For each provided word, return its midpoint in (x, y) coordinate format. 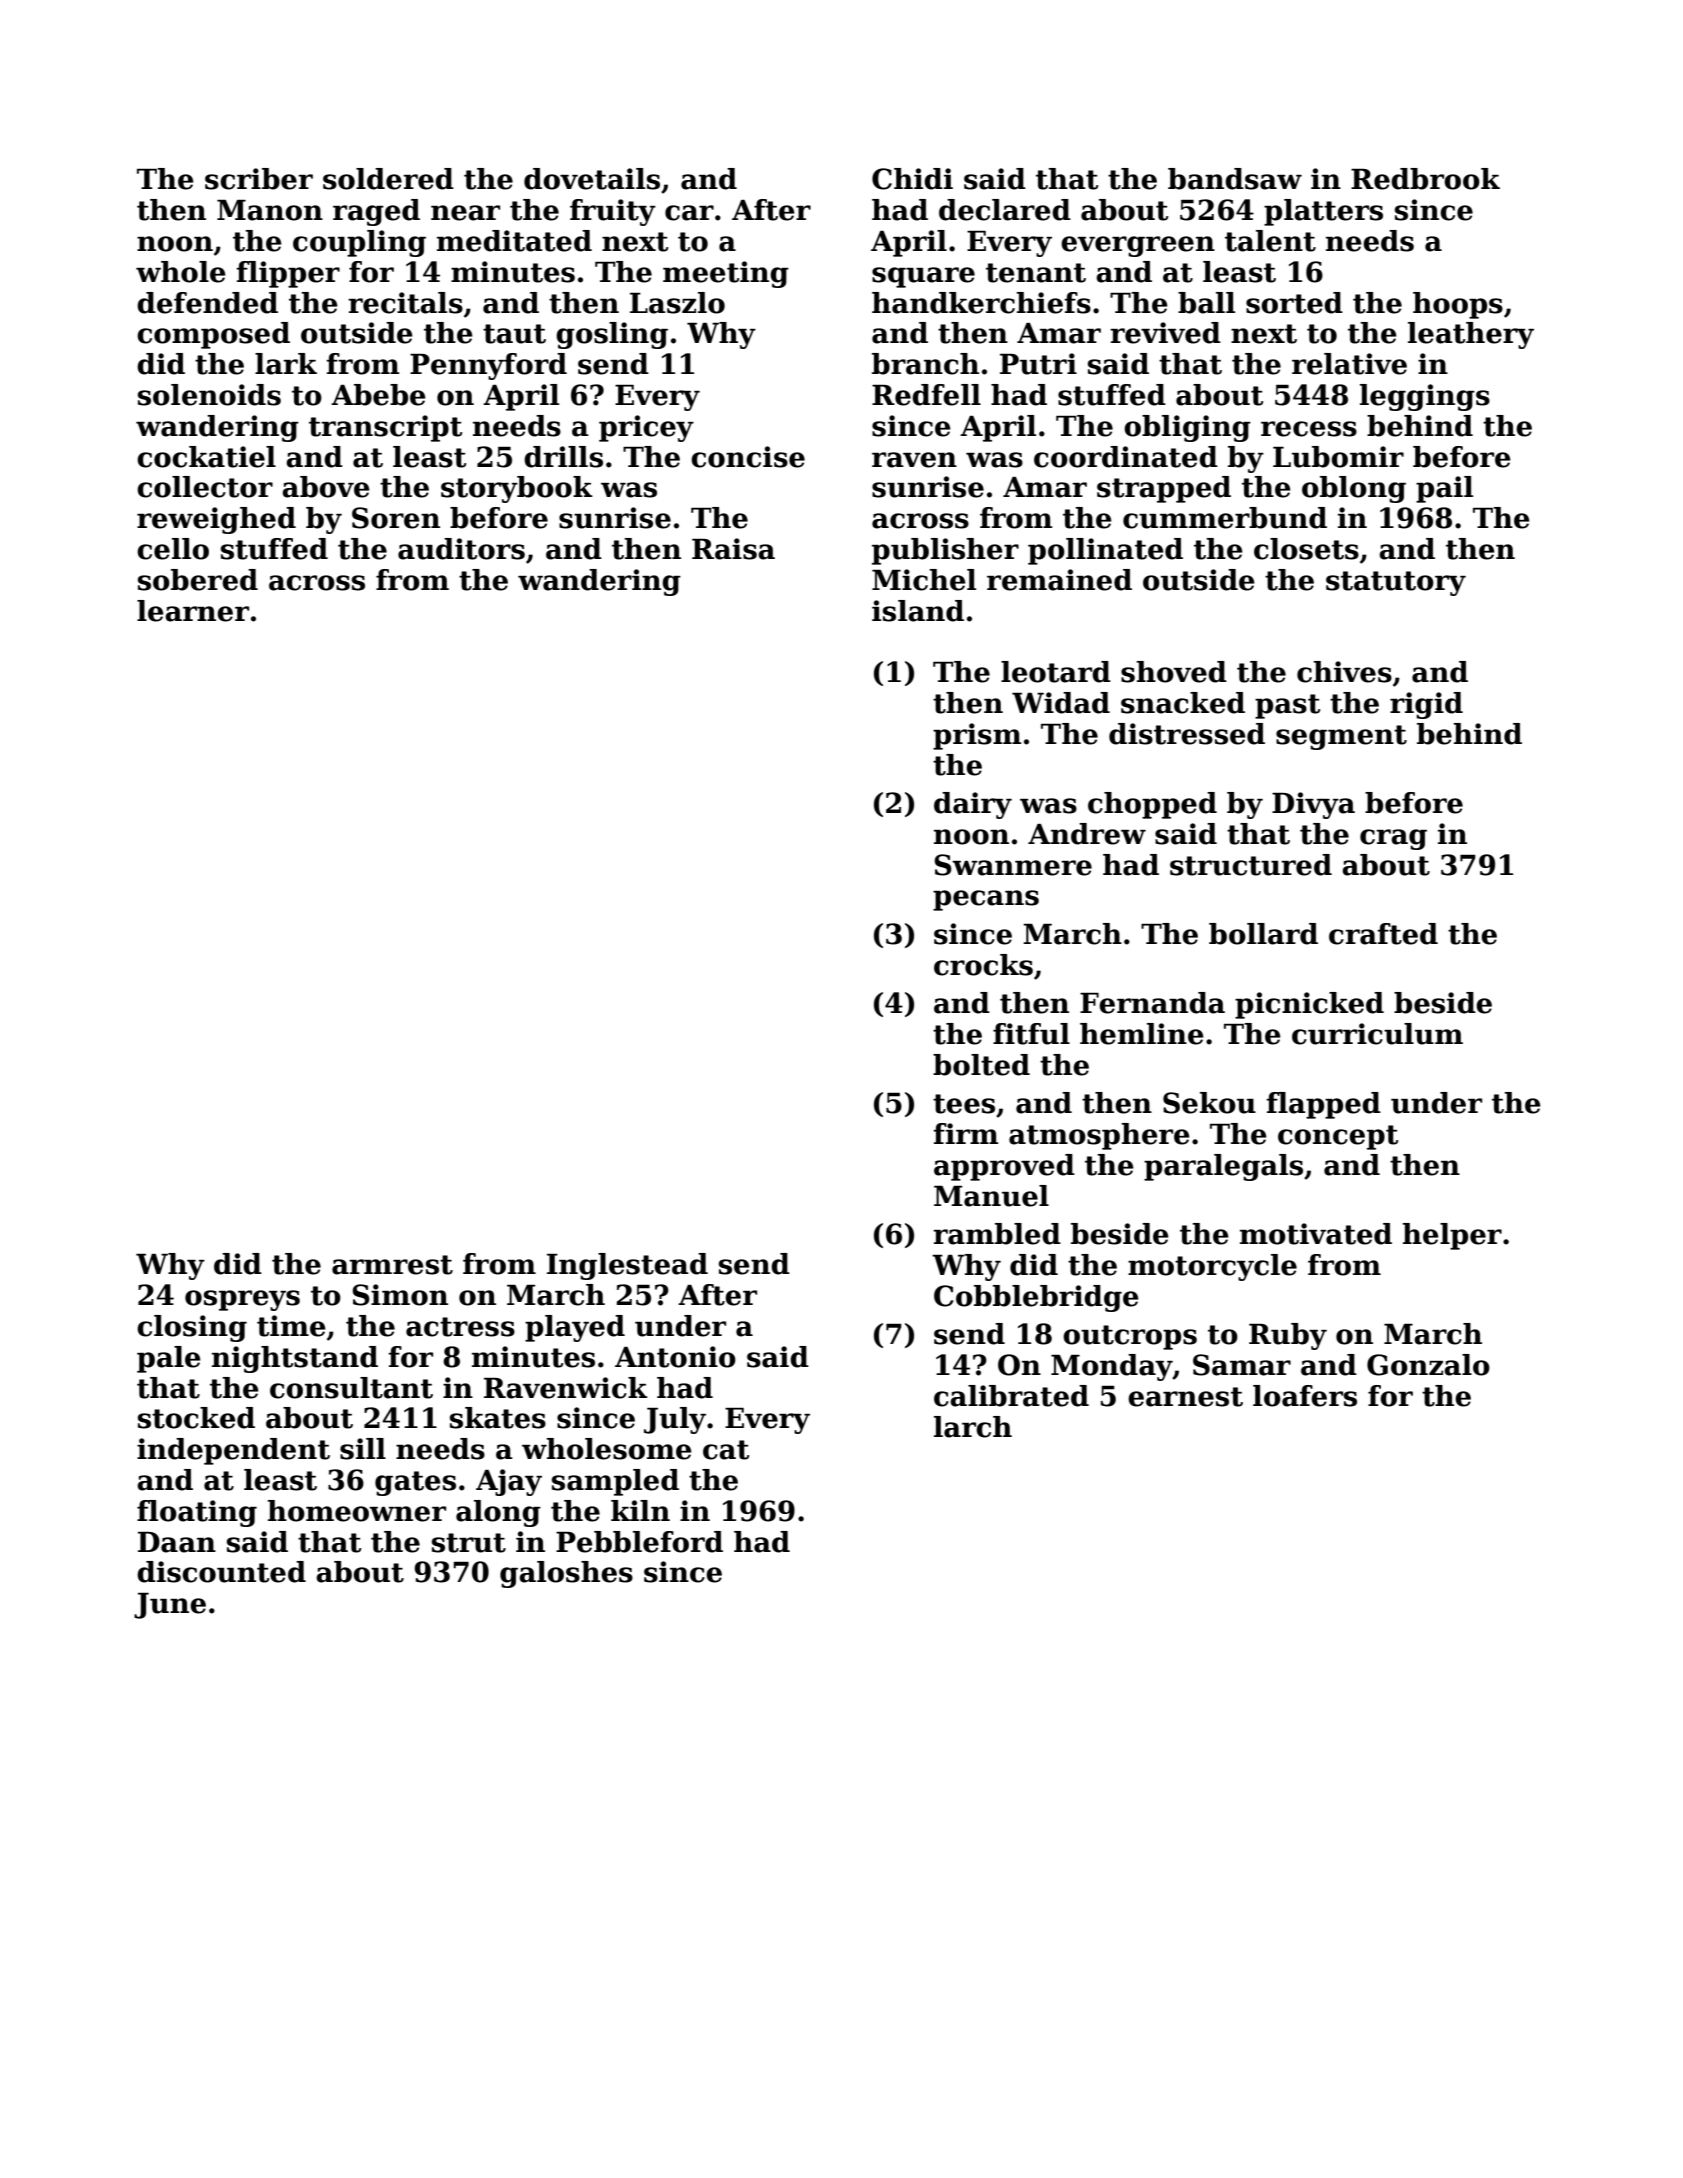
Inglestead (627, 1266)
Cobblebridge (1036, 1298)
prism (977, 736)
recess (1309, 429)
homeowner (356, 1511)
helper (1452, 1236)
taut (514, 334)
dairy (973, 805)
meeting (726, 274)
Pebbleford (639, 1542)
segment (1341, 737)
